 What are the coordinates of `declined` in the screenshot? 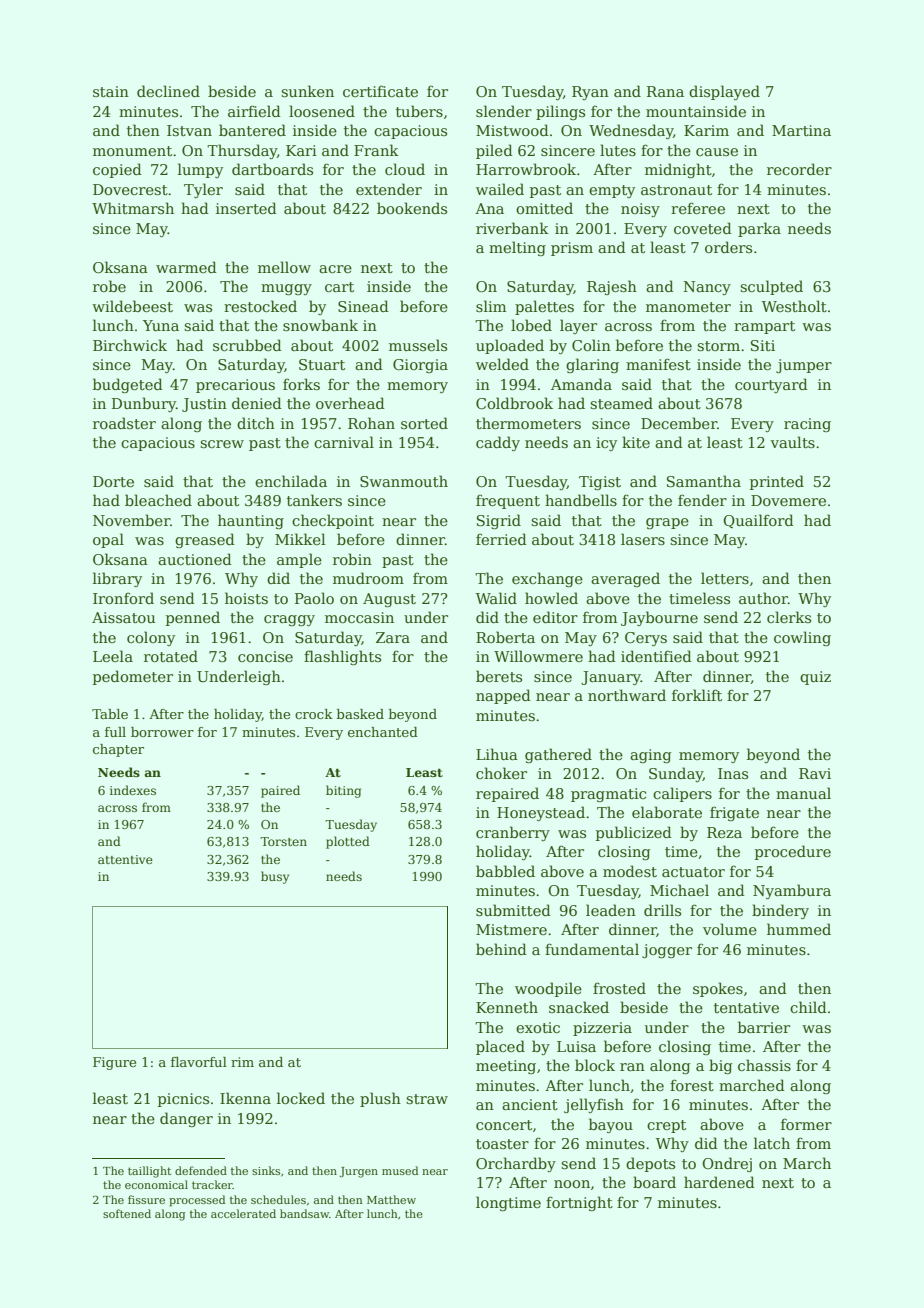 It's located at (168, 91).
